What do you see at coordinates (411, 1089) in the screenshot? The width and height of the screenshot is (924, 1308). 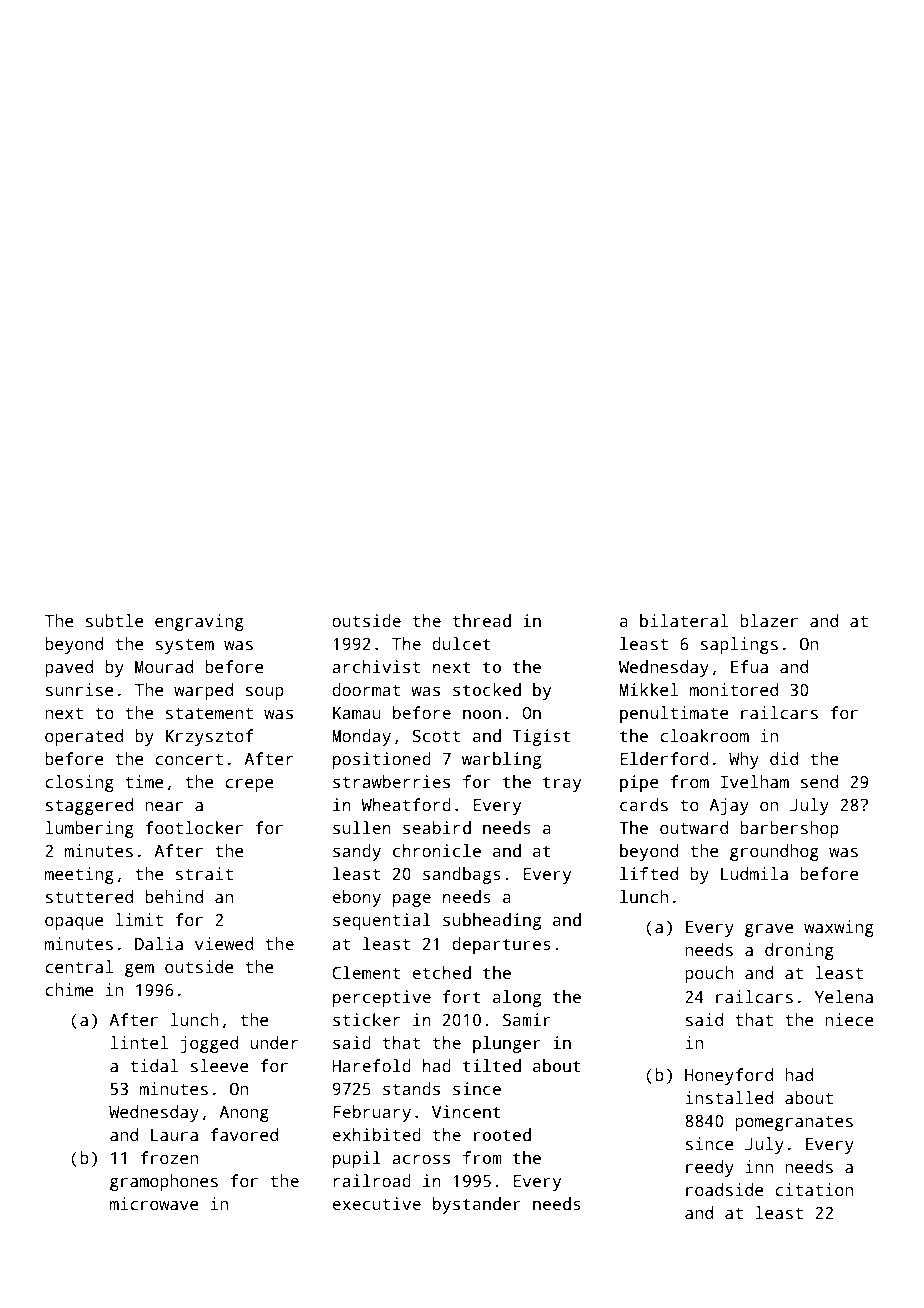 I see `stands` at bounding box center [411, 1089].
